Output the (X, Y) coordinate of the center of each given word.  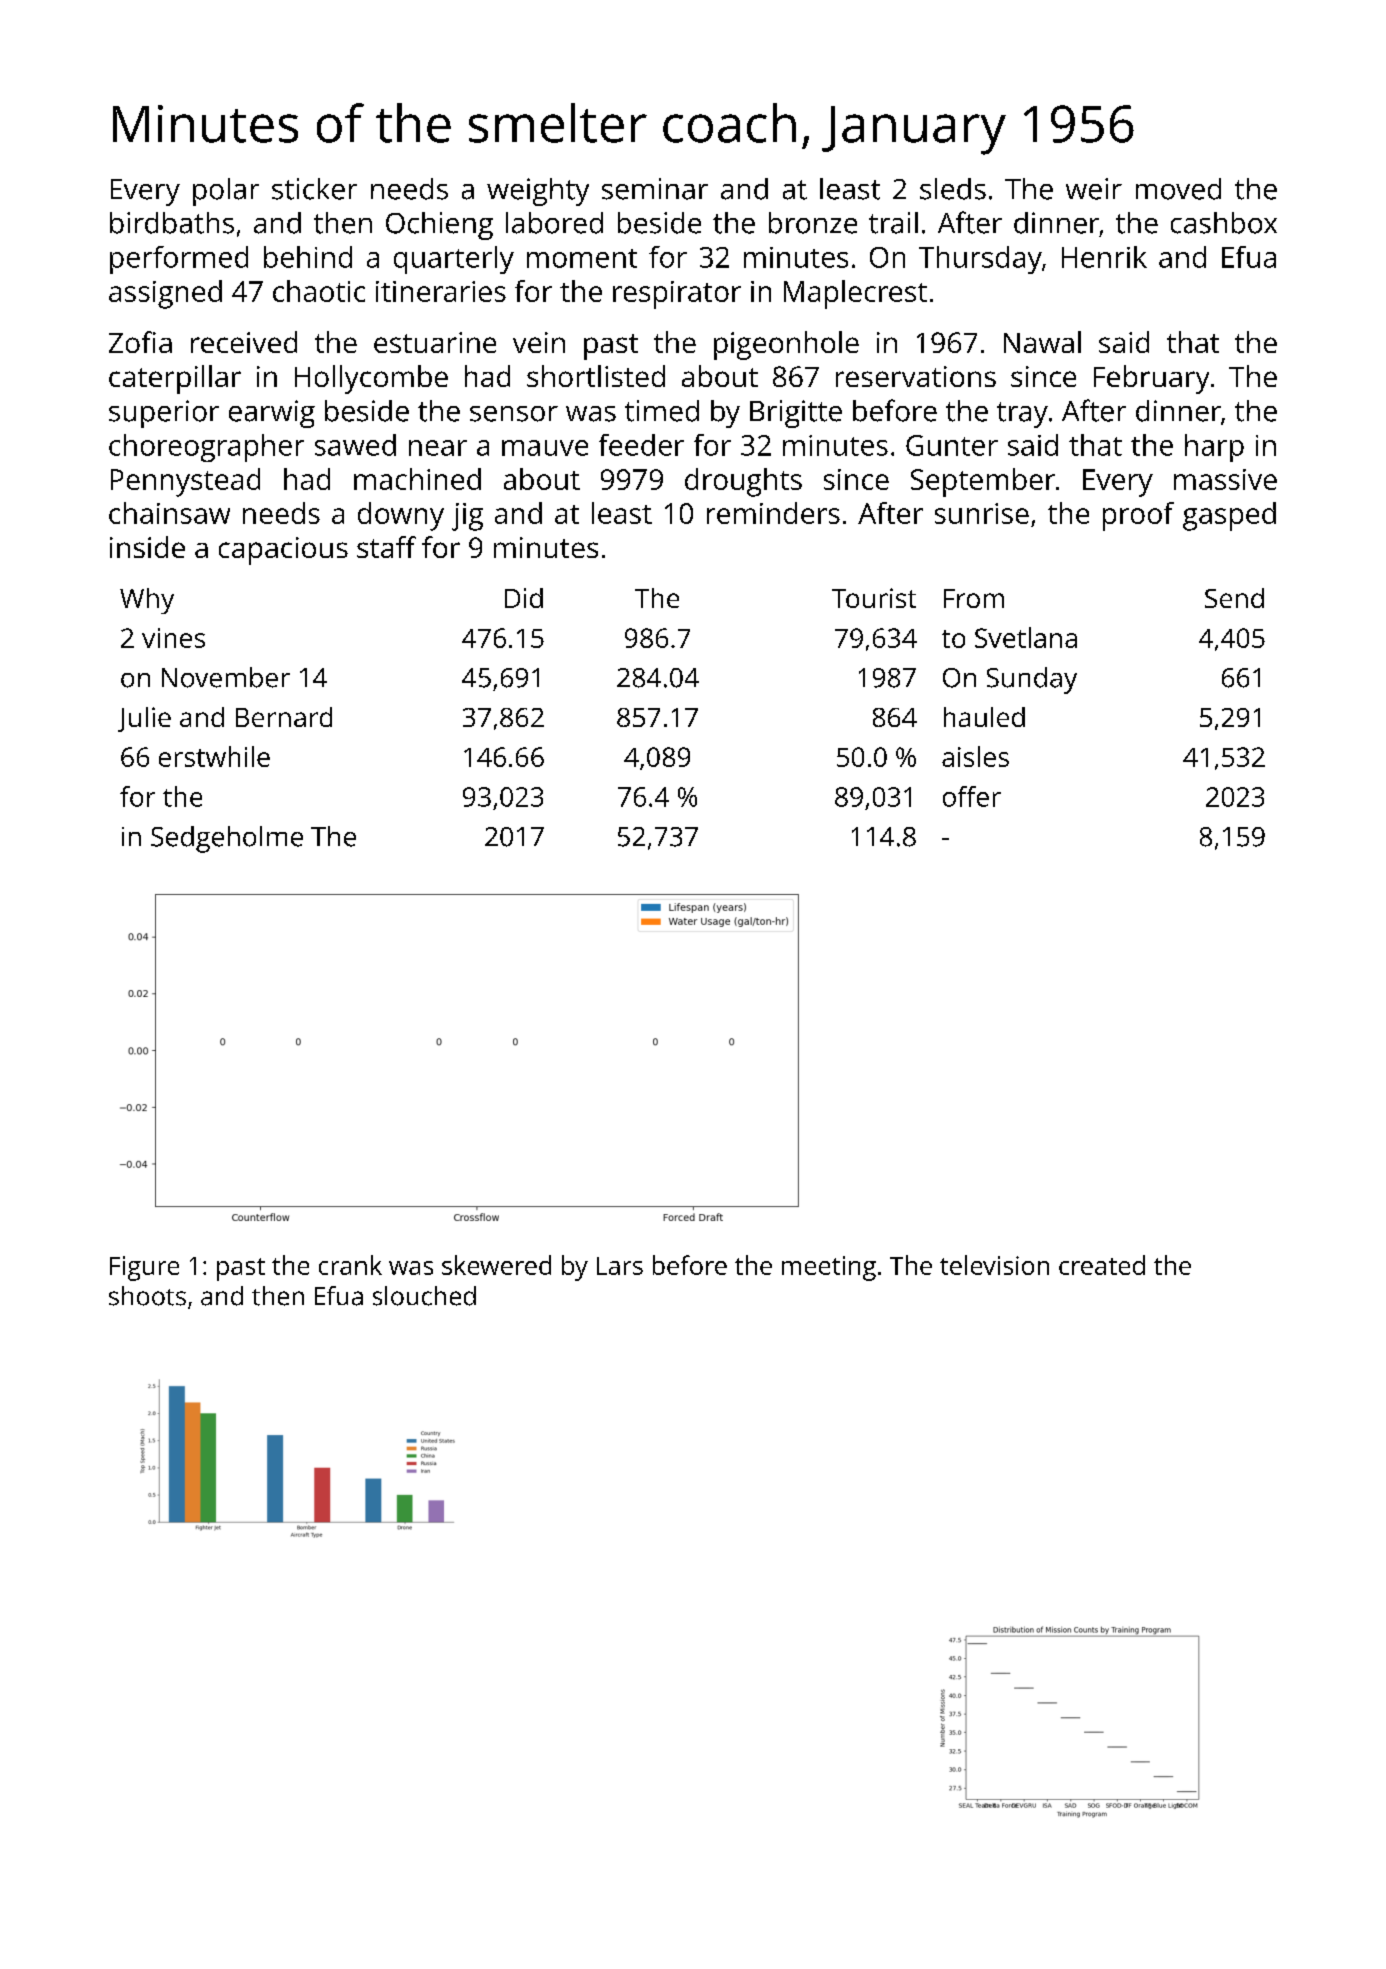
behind (308, 257)
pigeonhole (786, 345)
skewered (496, 1265)
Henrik (1104, 257)
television (994, 1265)
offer (972, 796)
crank (350, 1265)
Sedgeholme (227, 839)
